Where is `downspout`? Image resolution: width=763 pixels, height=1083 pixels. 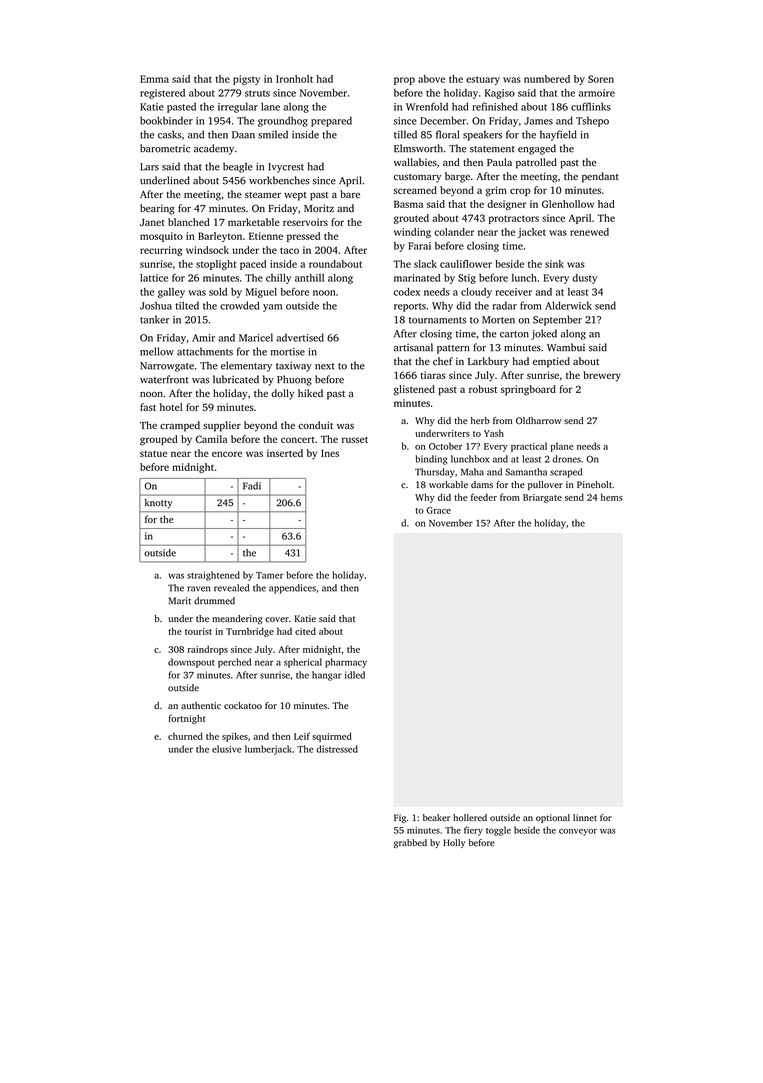
downspout is located at coordinates (191, 663).
